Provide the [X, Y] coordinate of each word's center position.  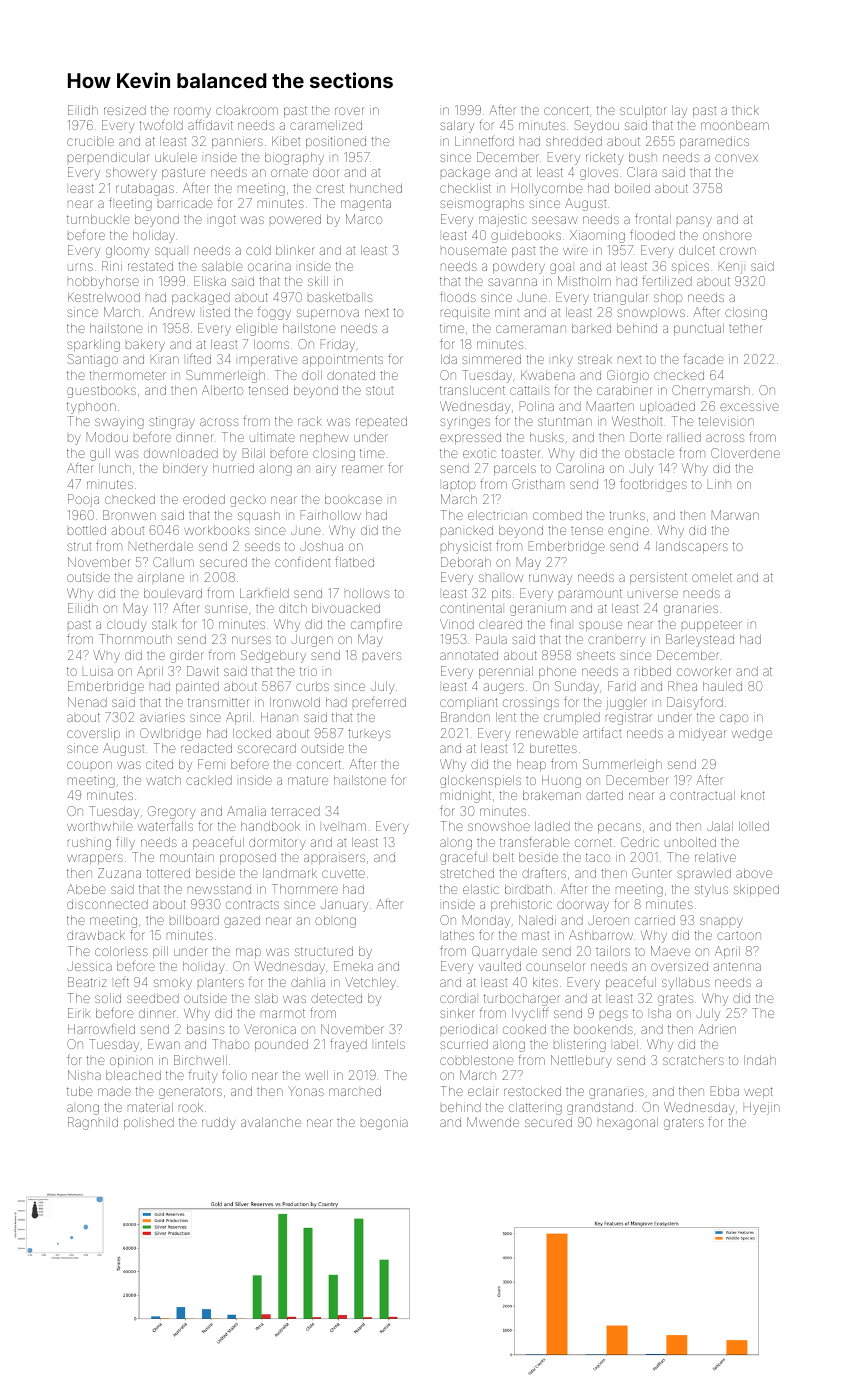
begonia [384, 1123]
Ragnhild [93, 1123]
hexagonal [628, 1123]
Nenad [87, 702]
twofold [161, 124]
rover [349, 111]
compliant [469, 703]
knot [753, 795]
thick [745, 110]
